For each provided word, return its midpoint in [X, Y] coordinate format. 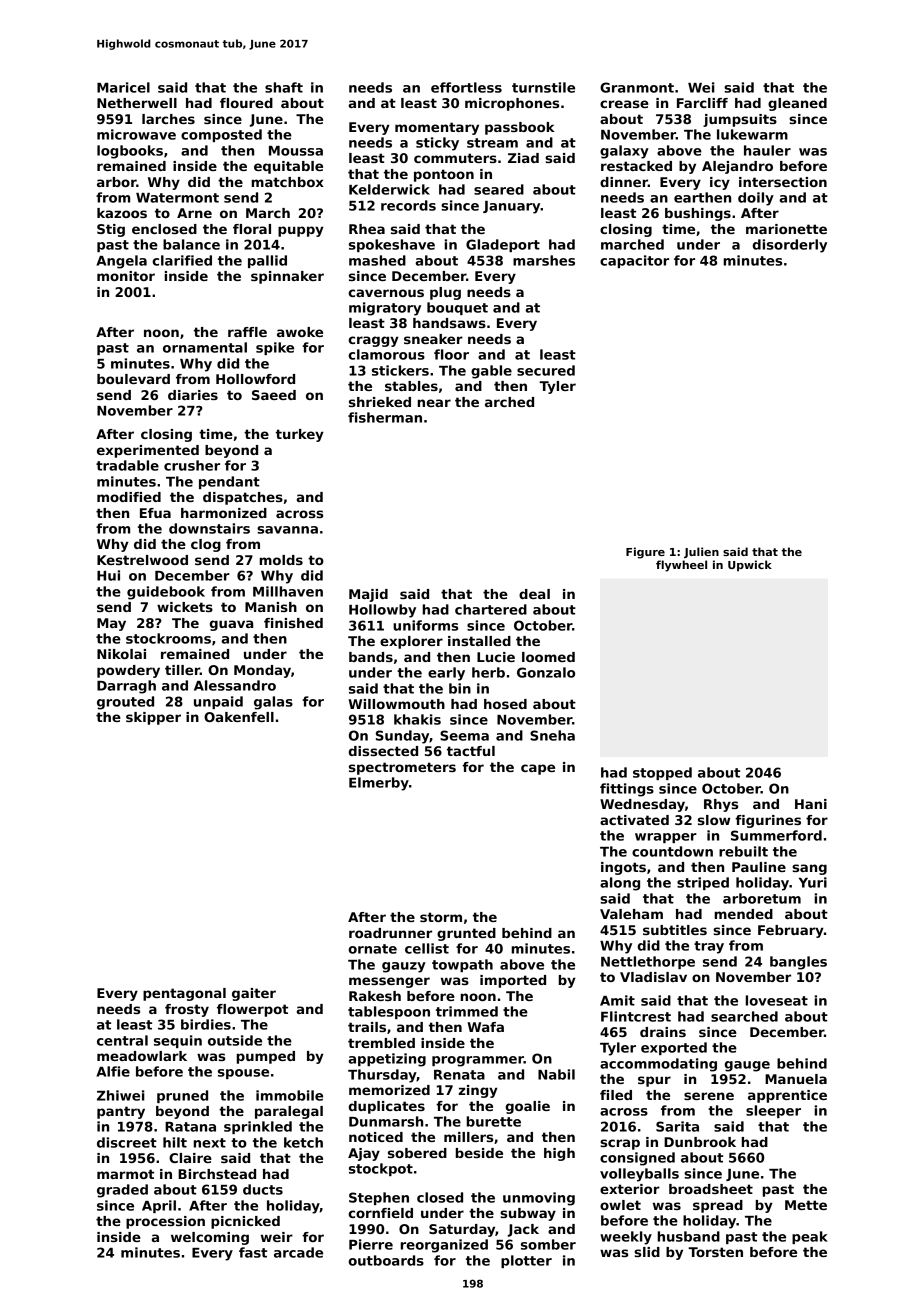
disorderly [790, 246]
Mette [806, 1205]
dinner [624, 182]
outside [235, 1040]
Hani [811, 804]
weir [277, 1237]
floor [451, 354]
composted [221, 135]
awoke [300, 332]
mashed [377, 260]
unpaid [218, 702]
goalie [528, 1107]
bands [371, 657]
